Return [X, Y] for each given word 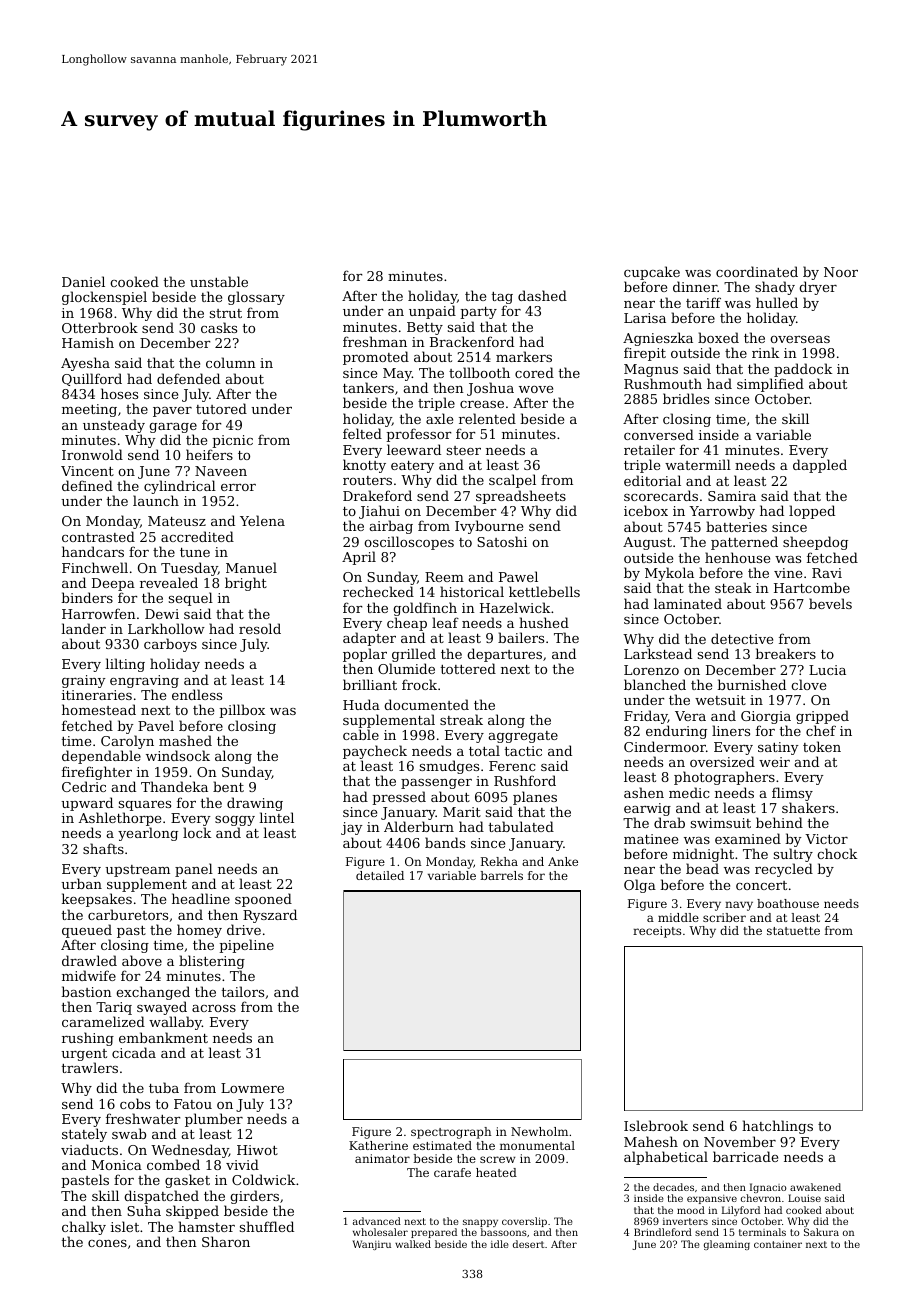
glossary [256, 298]
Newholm [539, 1131]
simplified [770, 385]
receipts [657, 932]
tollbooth [479, 372]
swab [129, 1133]
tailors [243, 991]
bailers [521, 637]
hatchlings [777, 1127]
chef [821, 730]
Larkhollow [166, 628]
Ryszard [270, 916]
